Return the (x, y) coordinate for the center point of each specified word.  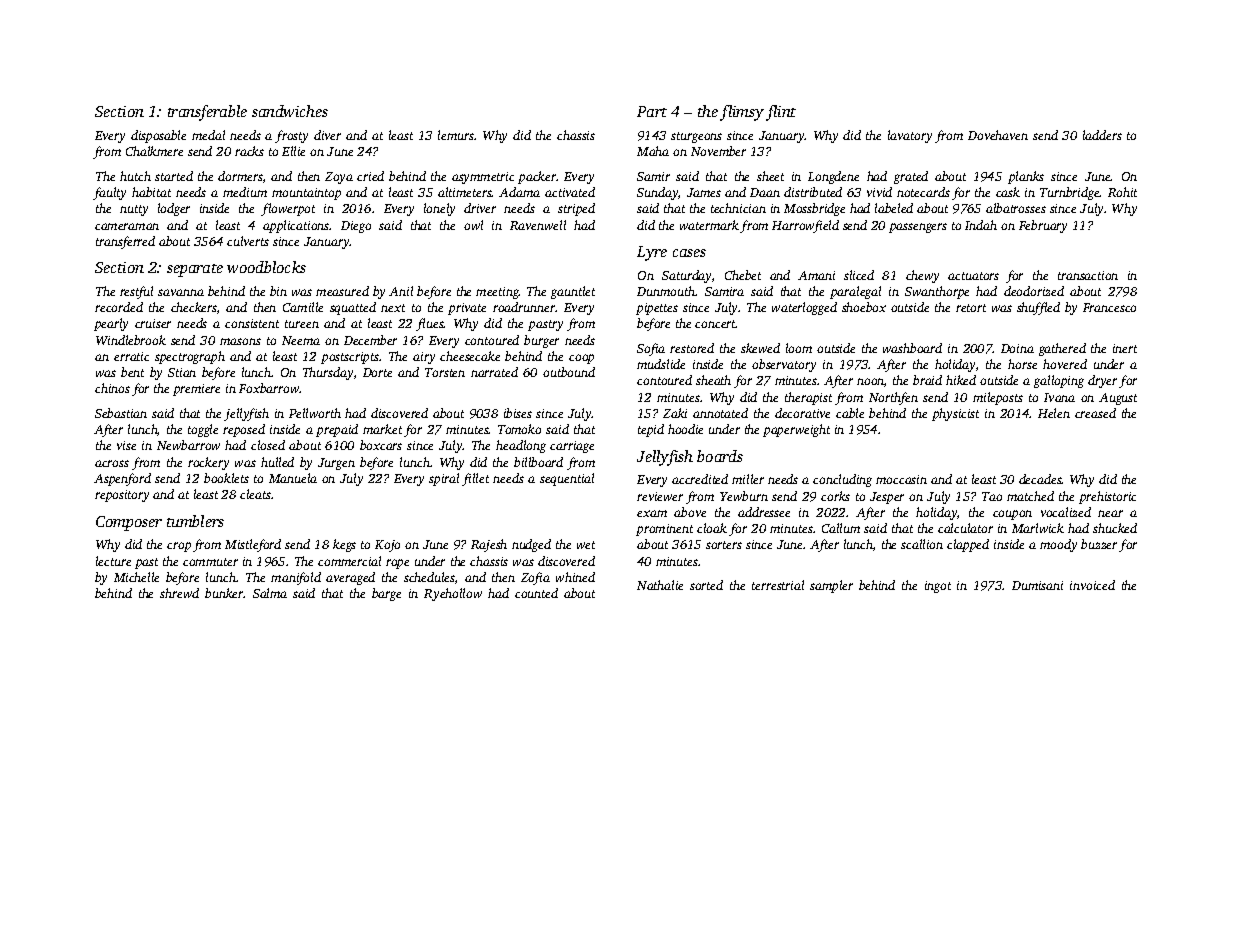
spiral (444, 479)
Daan (765, 192)
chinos (112, 388)
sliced (859, 275)
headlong (521, 446)
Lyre (652, 253)
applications (296, 226)
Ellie (293, 151)
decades (1040, 479)
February (1043, 226)
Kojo (387, 546)
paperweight (796, 430)
